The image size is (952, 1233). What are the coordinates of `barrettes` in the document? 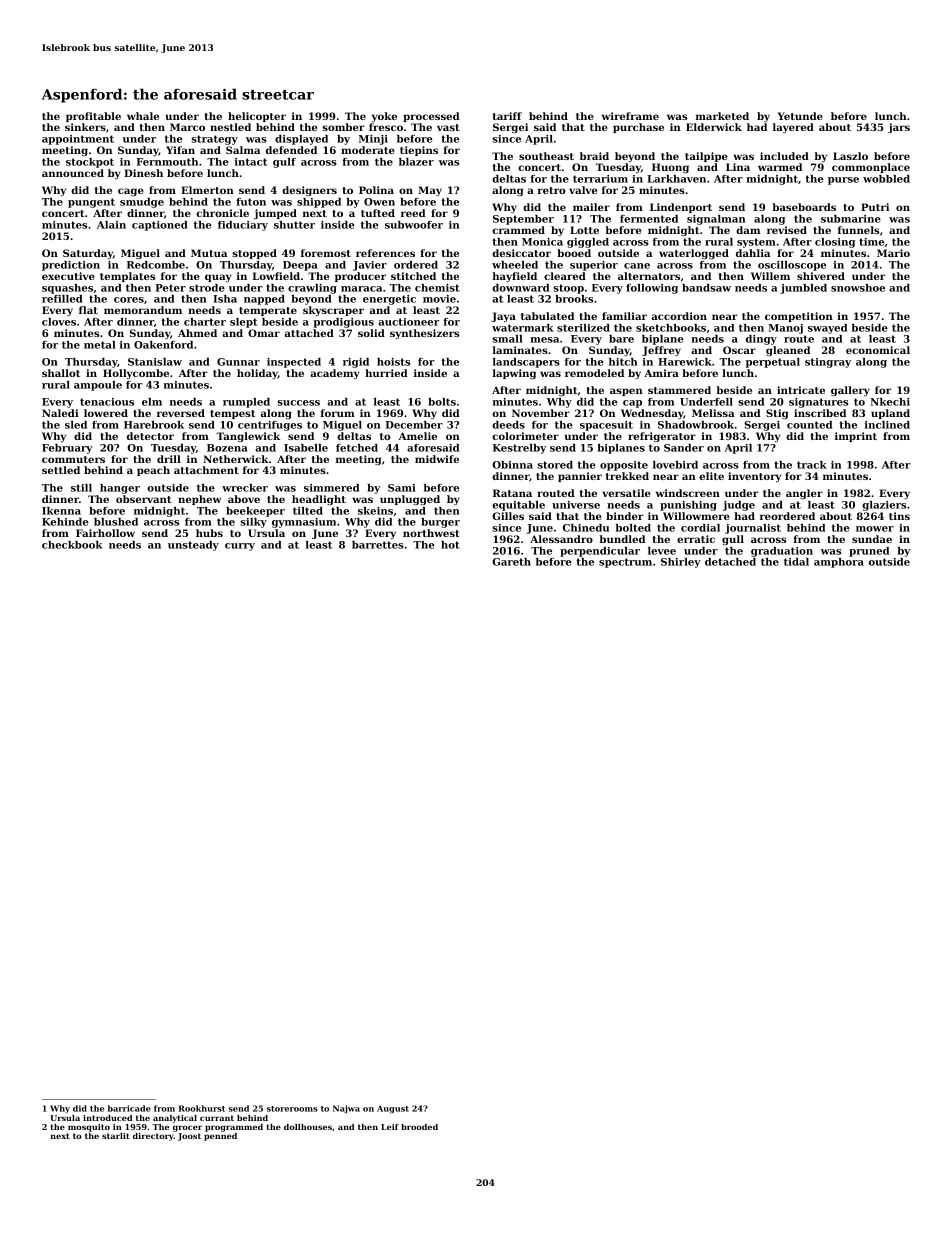 It's located at (378, 545).
